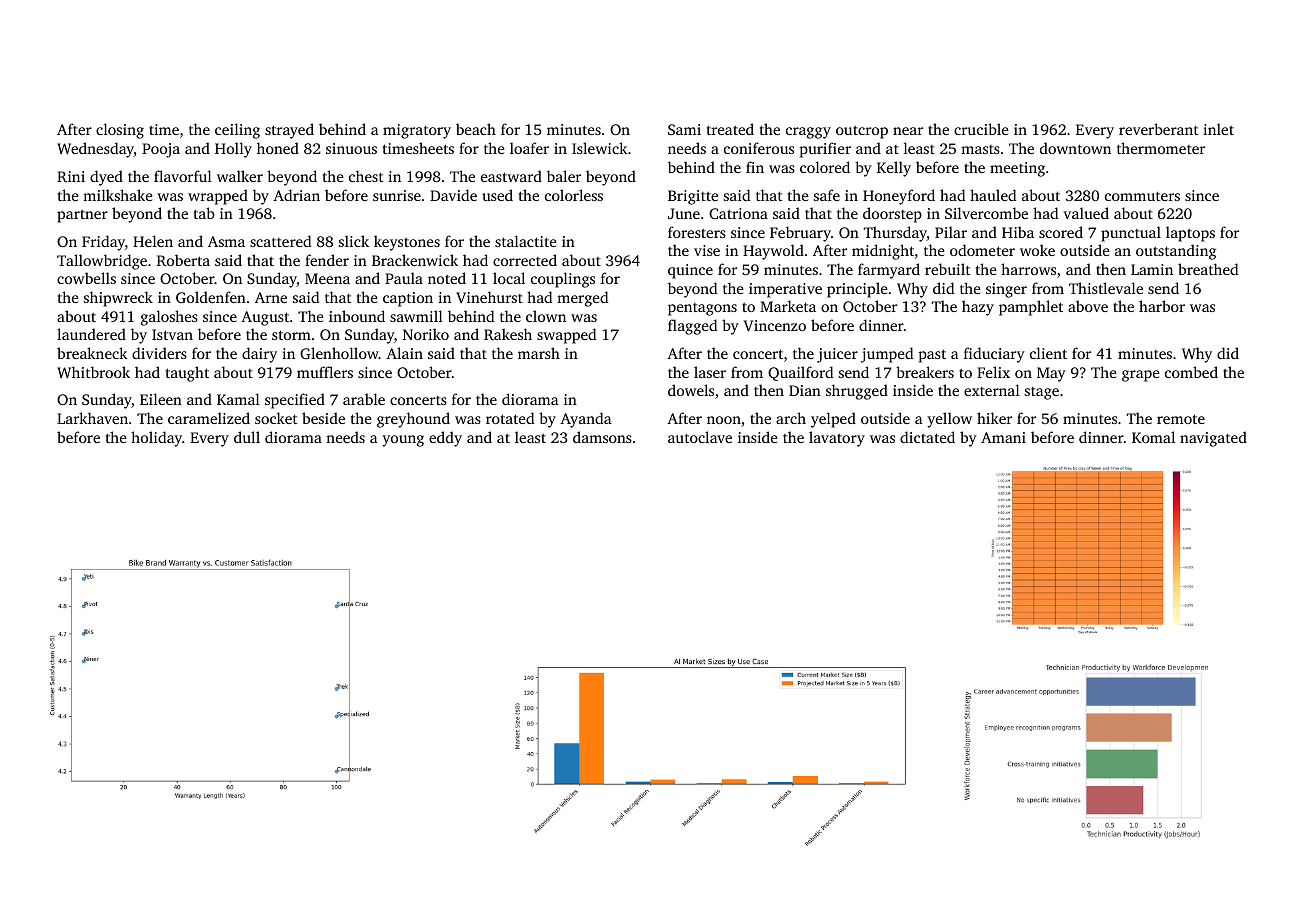 Image resolution: width=1308 pixels, height=924 pixels. I want to click on imperative, so click(785, 290).
